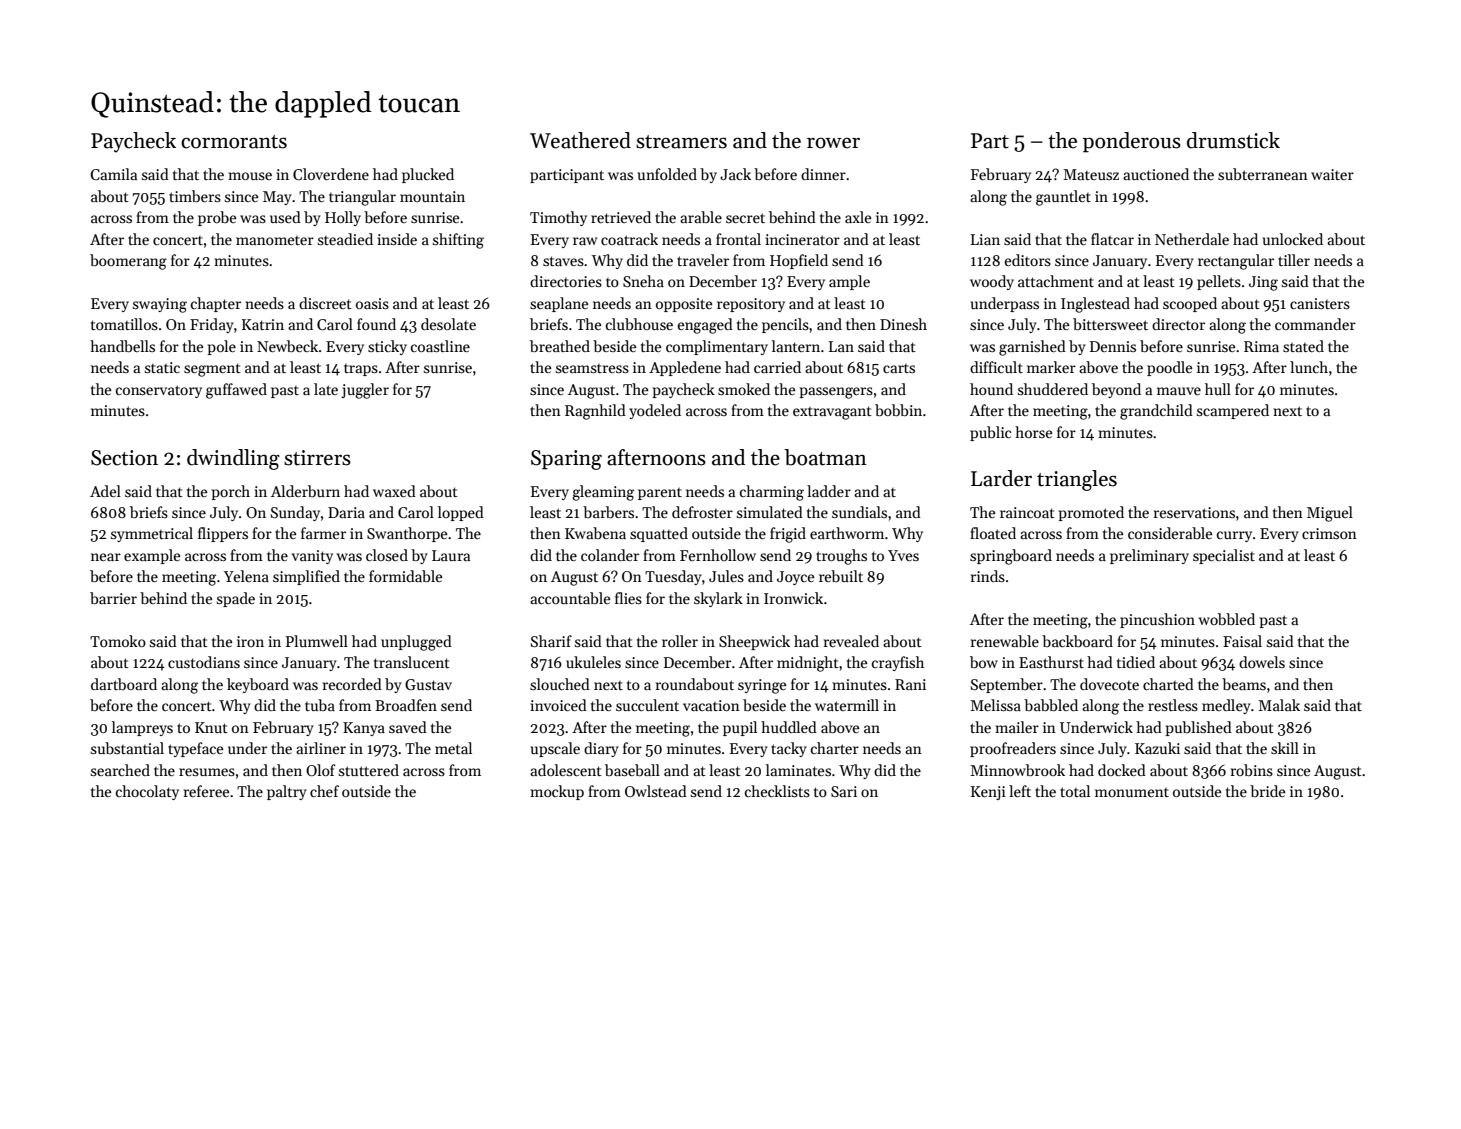  Describe the element at coordinates (365, 391) in the screenshot. I see `juggler` at that location.
